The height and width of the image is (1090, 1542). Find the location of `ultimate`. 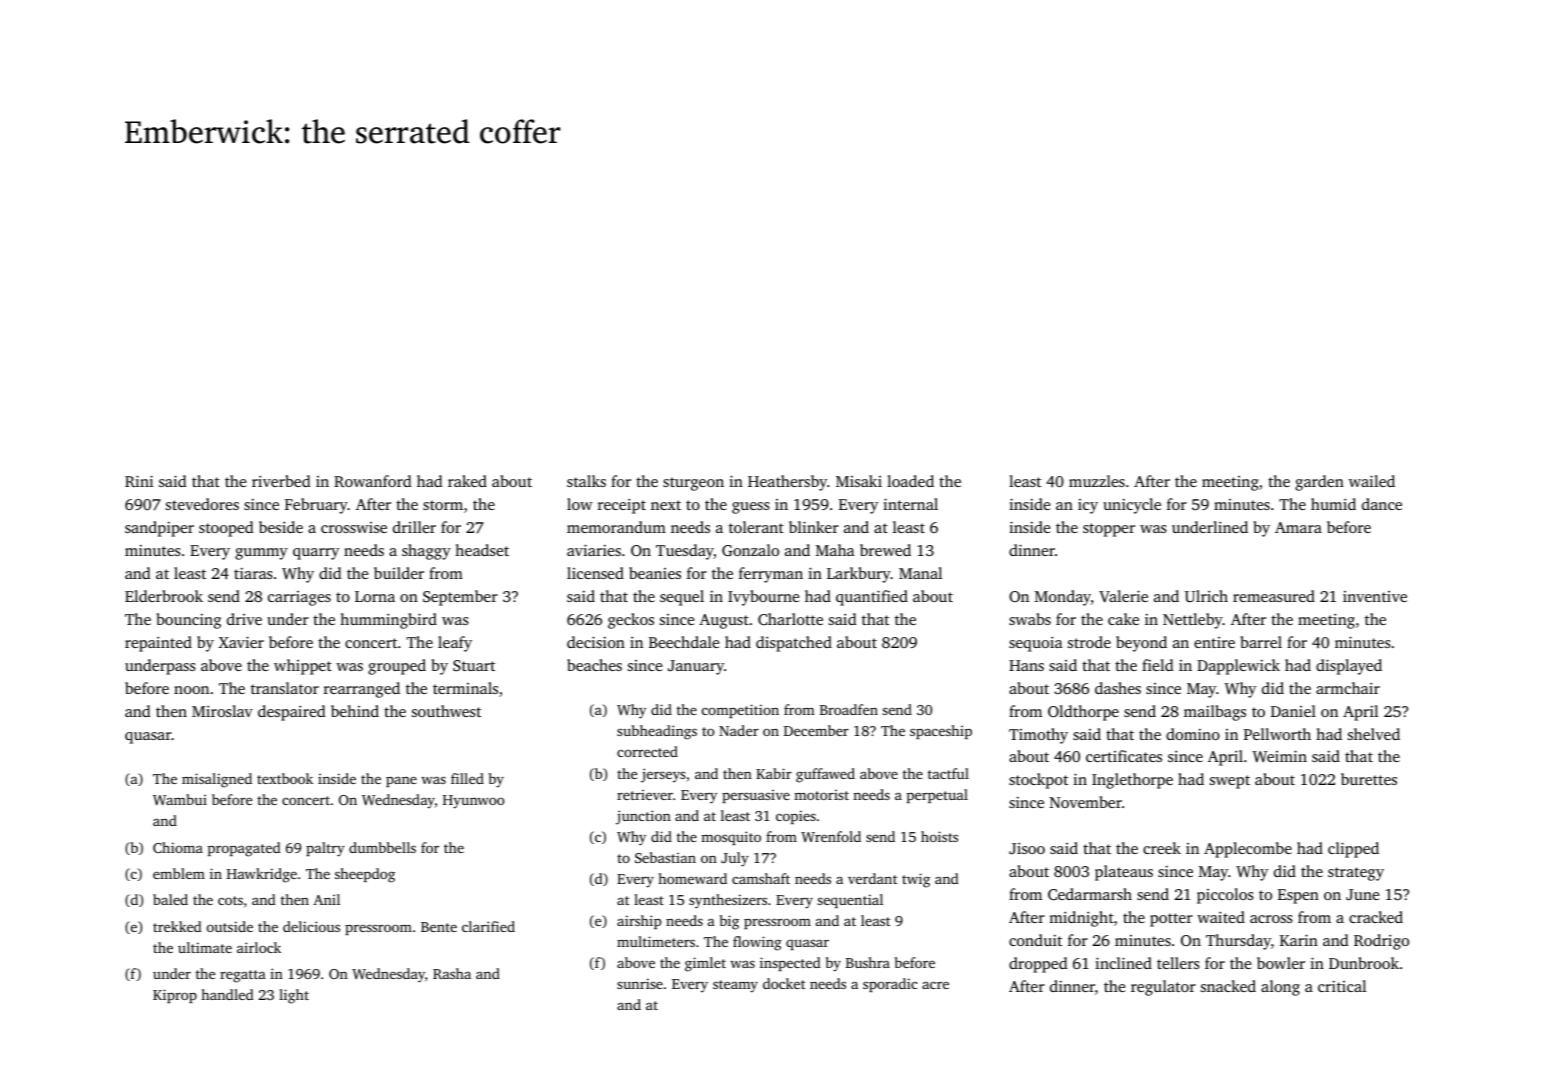

ultimate is located at coordinates (205, 947).
